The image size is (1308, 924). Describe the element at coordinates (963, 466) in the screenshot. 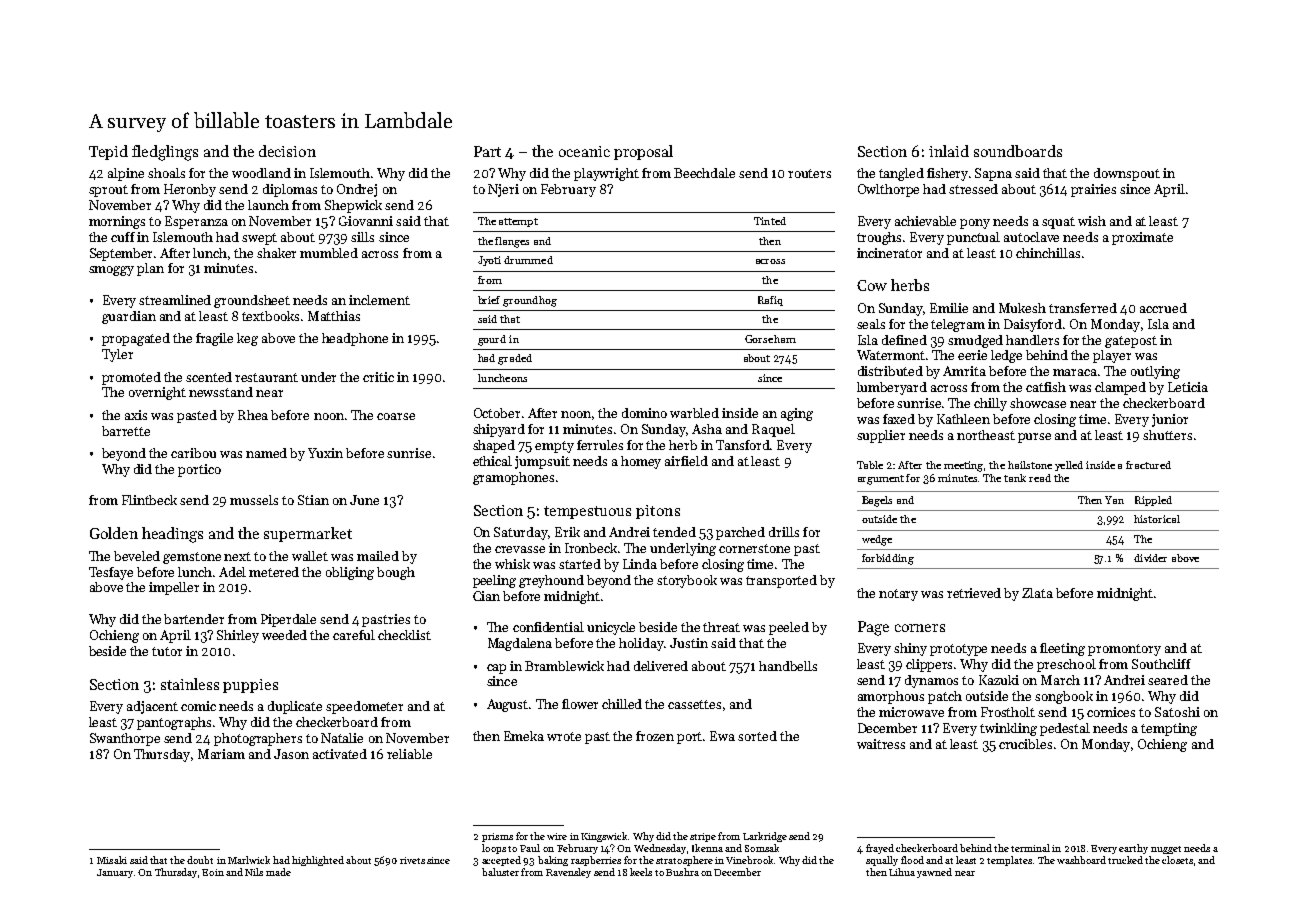

I see `meeting` at that location.
